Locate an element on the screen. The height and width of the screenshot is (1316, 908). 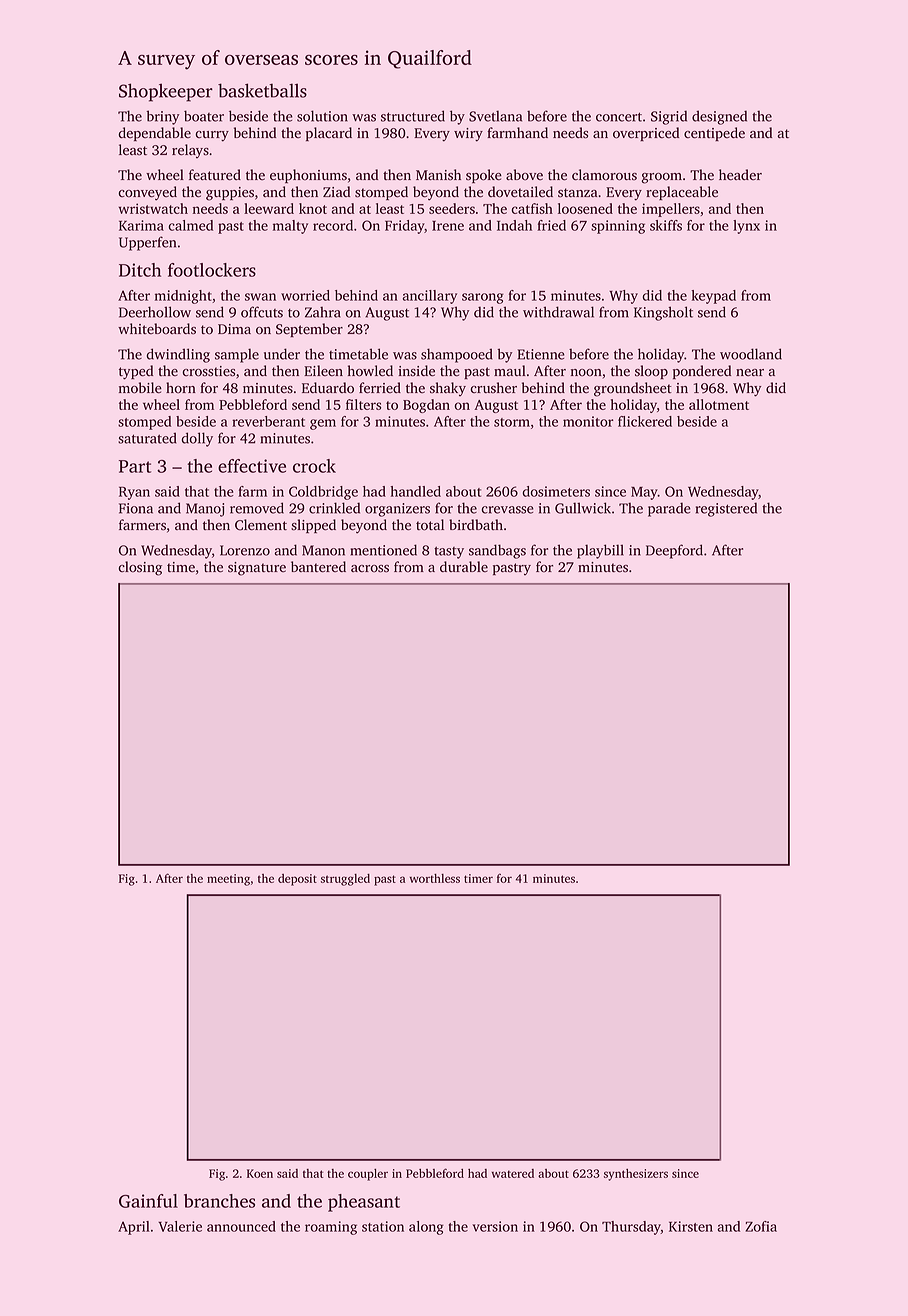
coupler is located at coordinates (368, 1175).
